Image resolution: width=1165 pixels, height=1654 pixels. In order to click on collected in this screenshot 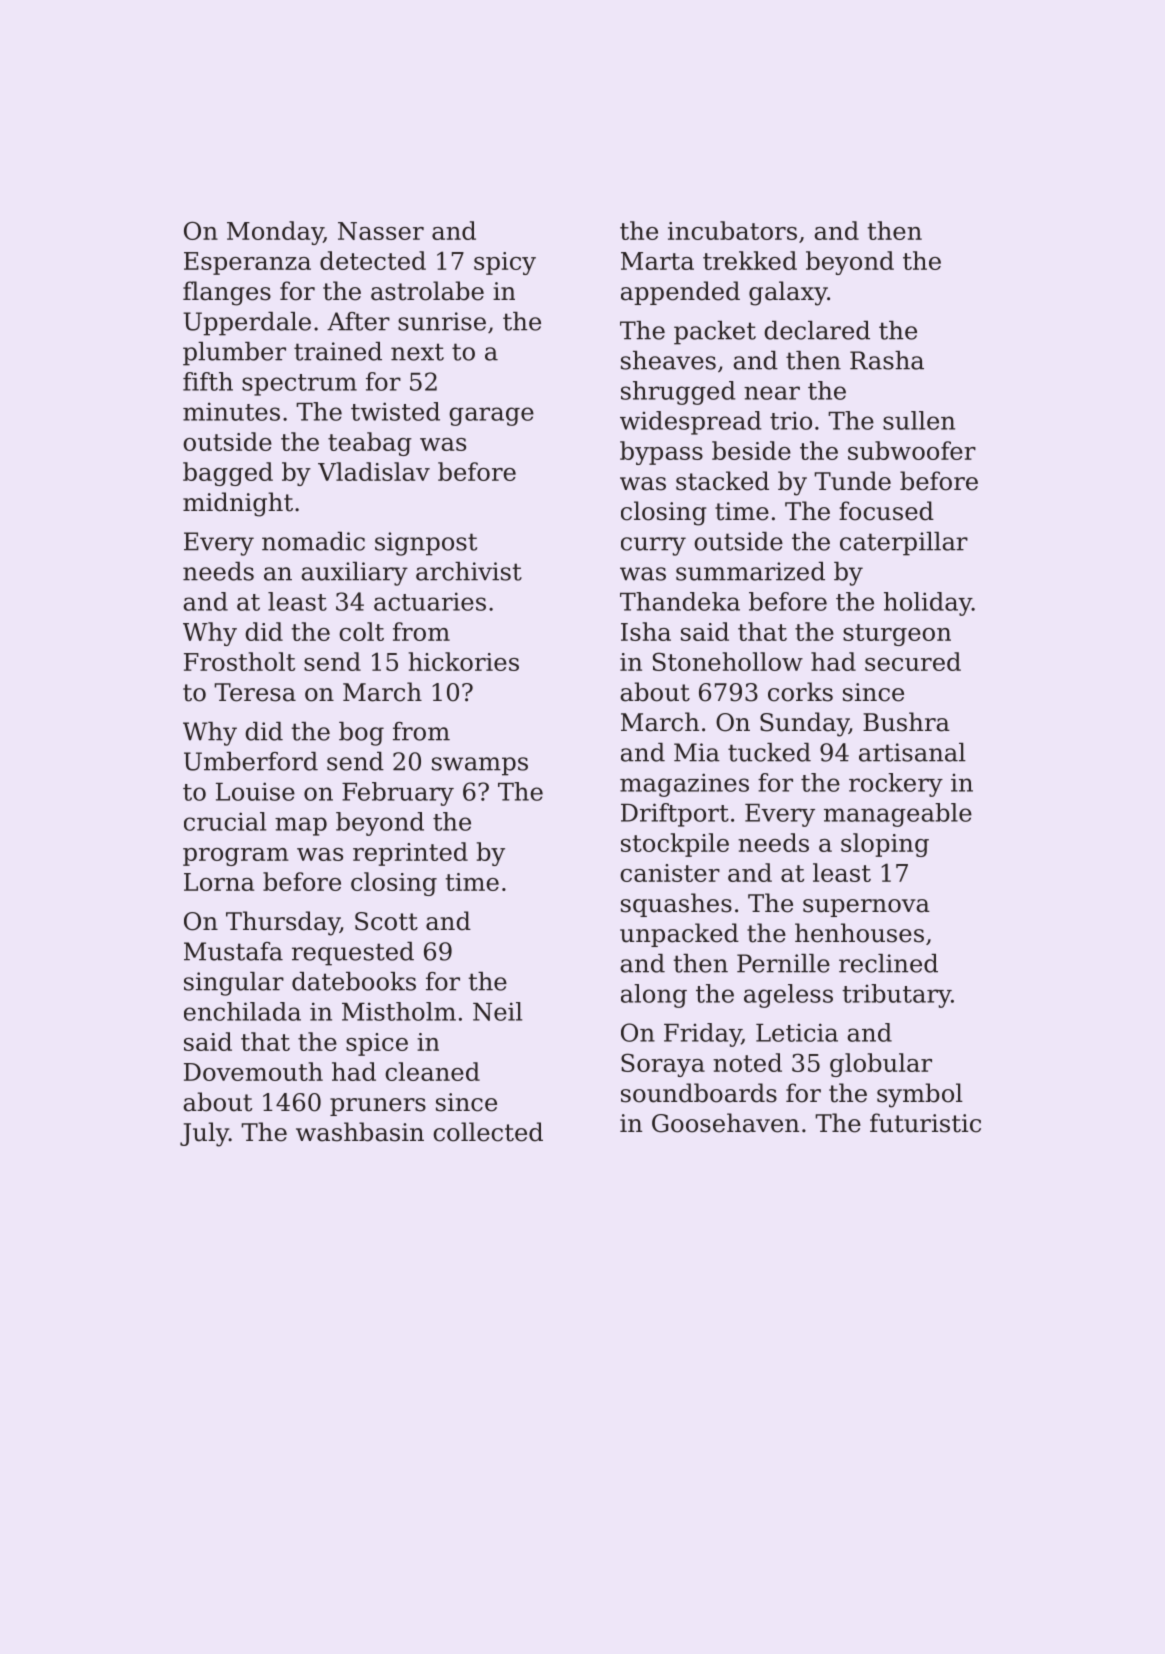, I will do `click(488, 1132)`.
